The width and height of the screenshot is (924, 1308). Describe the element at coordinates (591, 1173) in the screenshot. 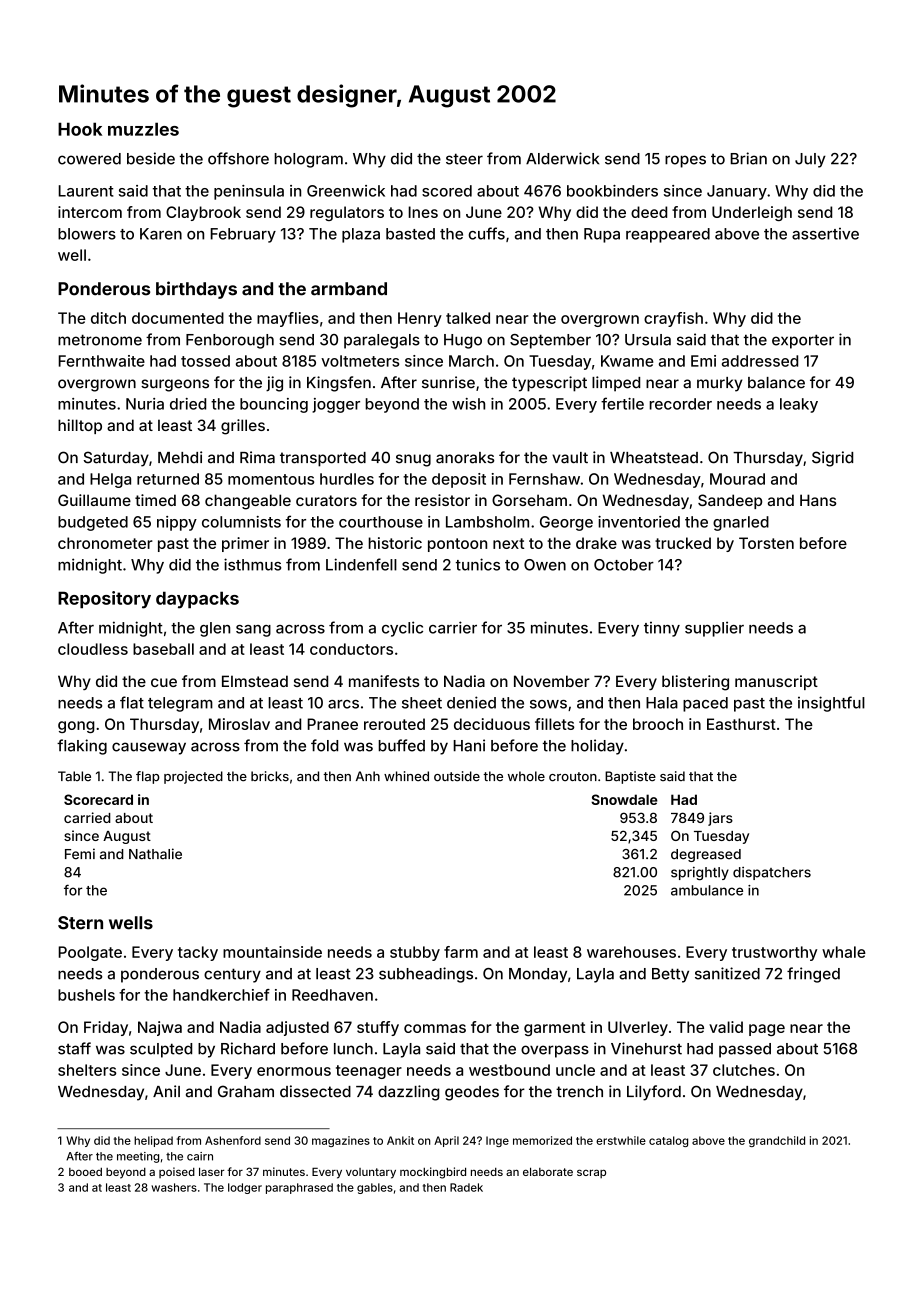

I see `scrap` at that location.
